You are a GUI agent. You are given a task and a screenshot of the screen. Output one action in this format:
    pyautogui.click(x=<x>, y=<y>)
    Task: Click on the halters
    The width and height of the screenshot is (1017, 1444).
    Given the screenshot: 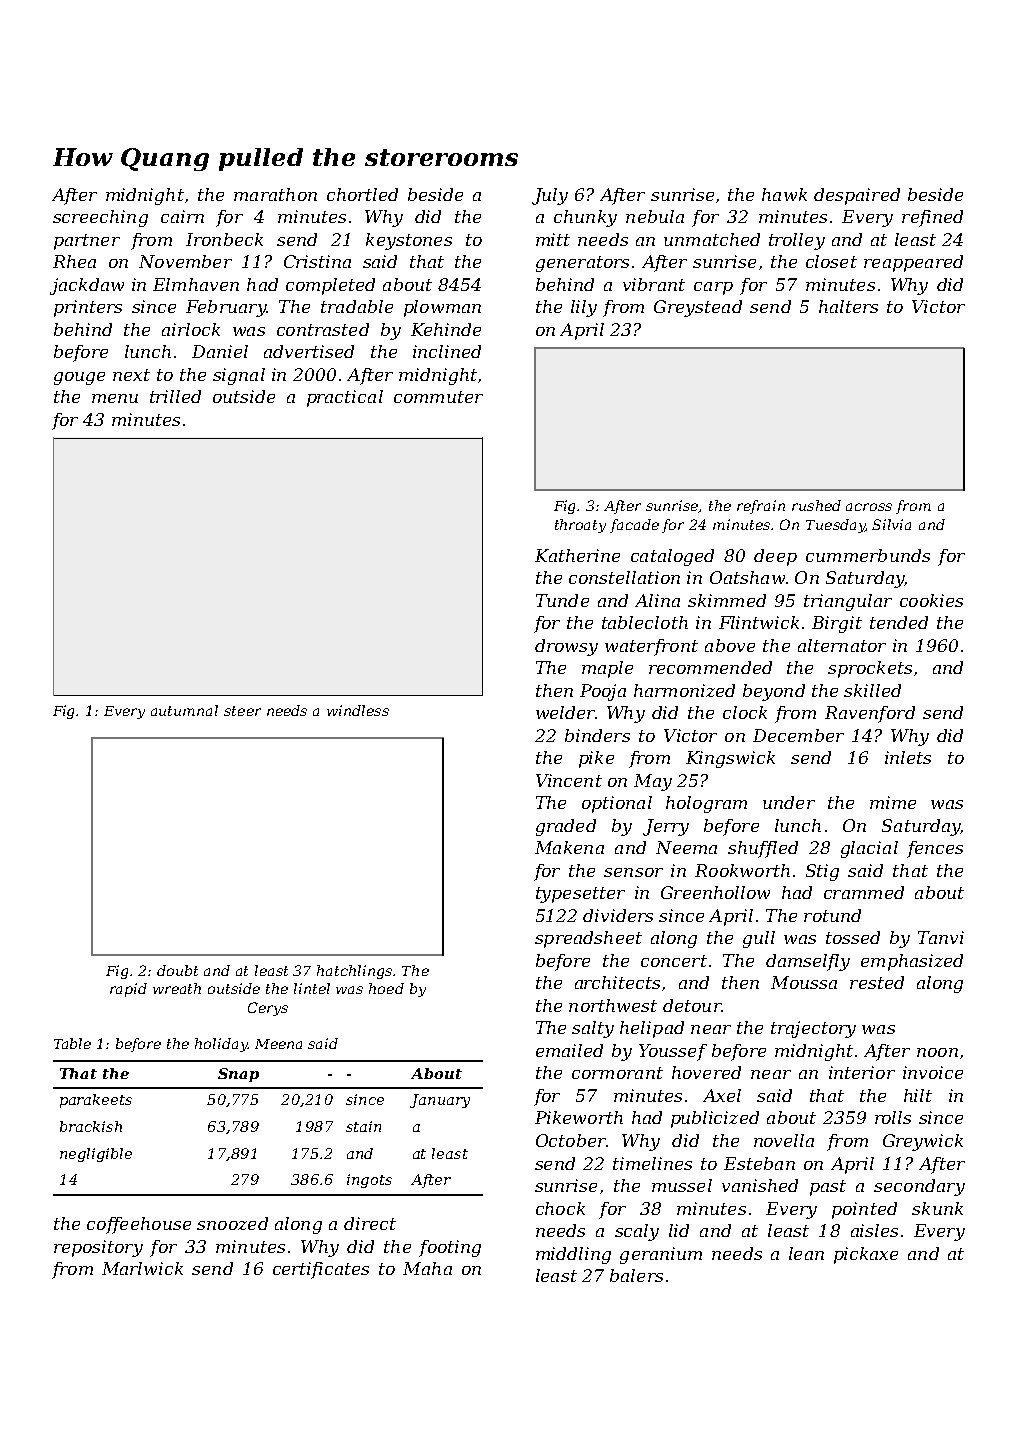 What is the action you would take?
    pyautogui.click(x=848, y=306)
